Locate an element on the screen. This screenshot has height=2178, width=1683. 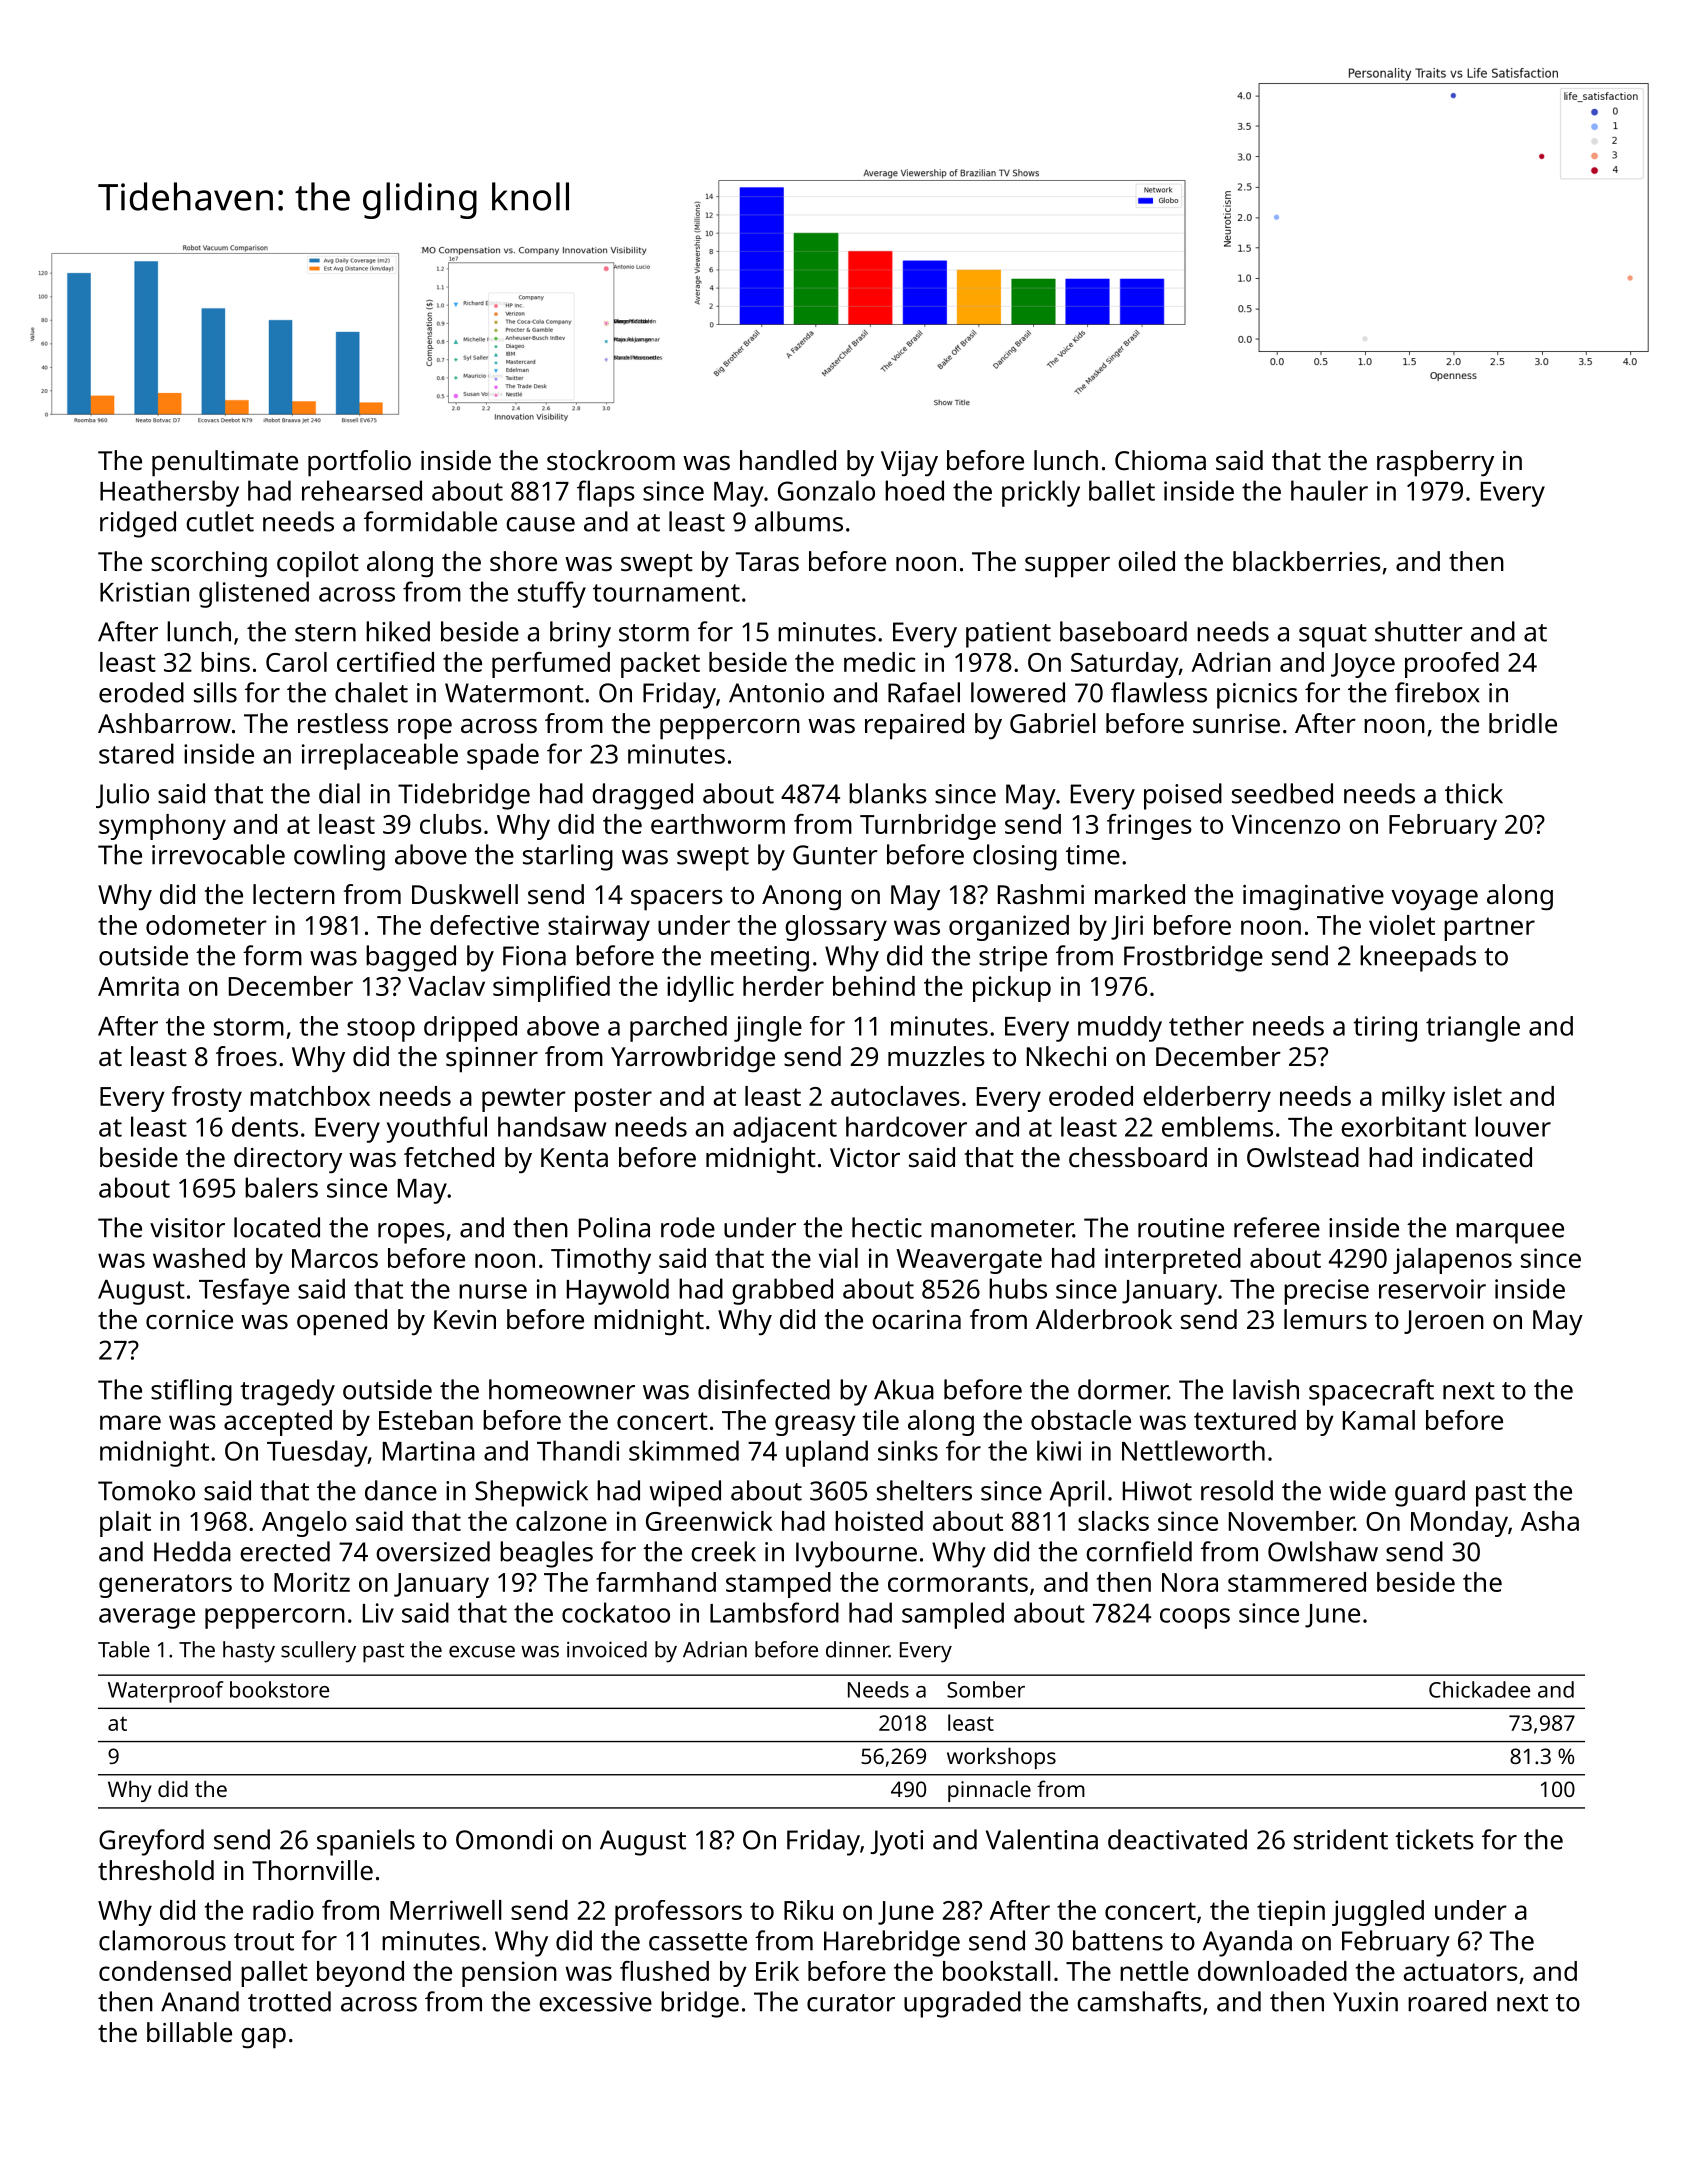
reservoir is located at coordinates (1432, 1289).
